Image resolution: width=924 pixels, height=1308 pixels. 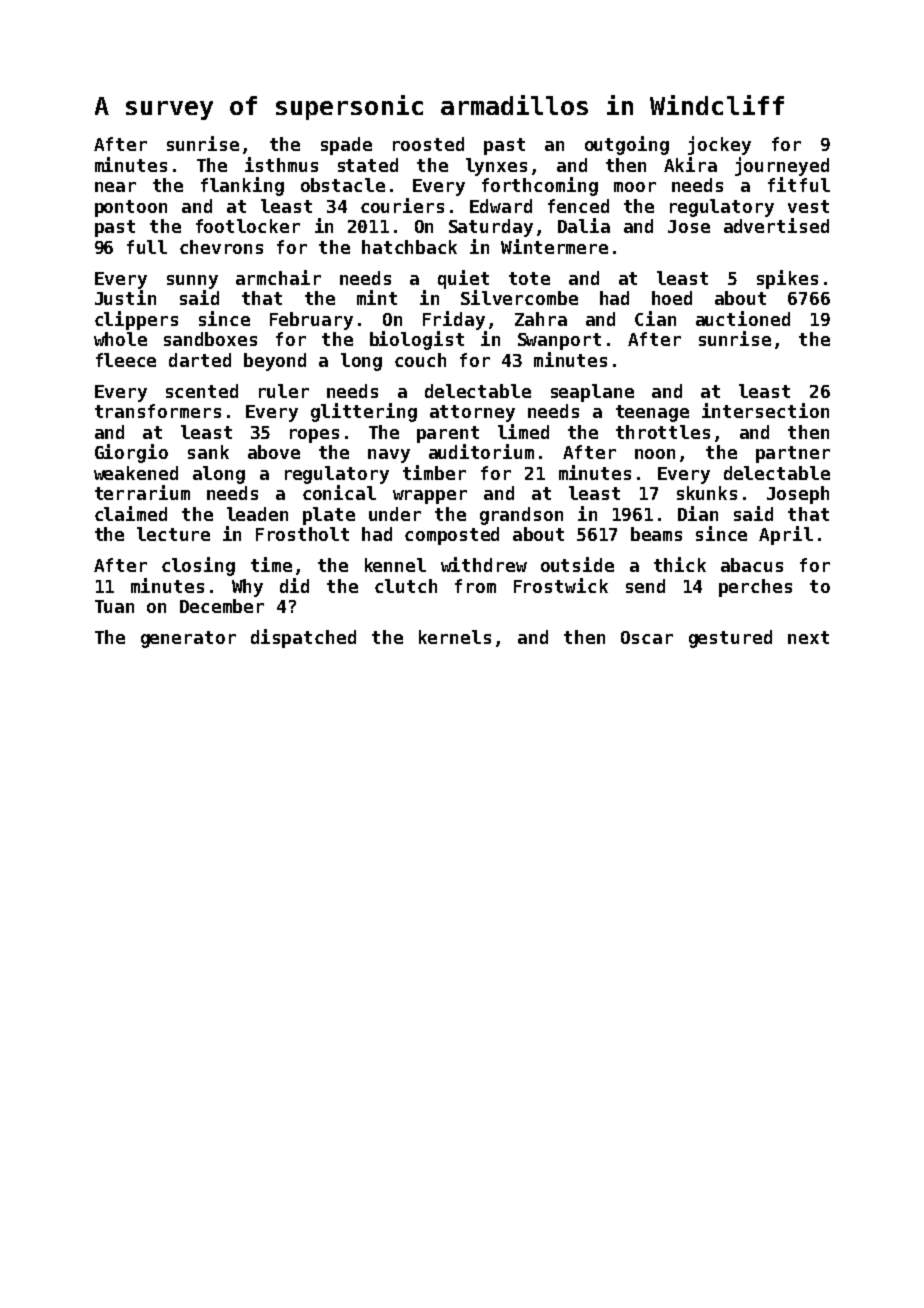 What do you see at coordinates (125, 297) in the screenshot?
I see `Justin` at bounding box center [125, 297].
